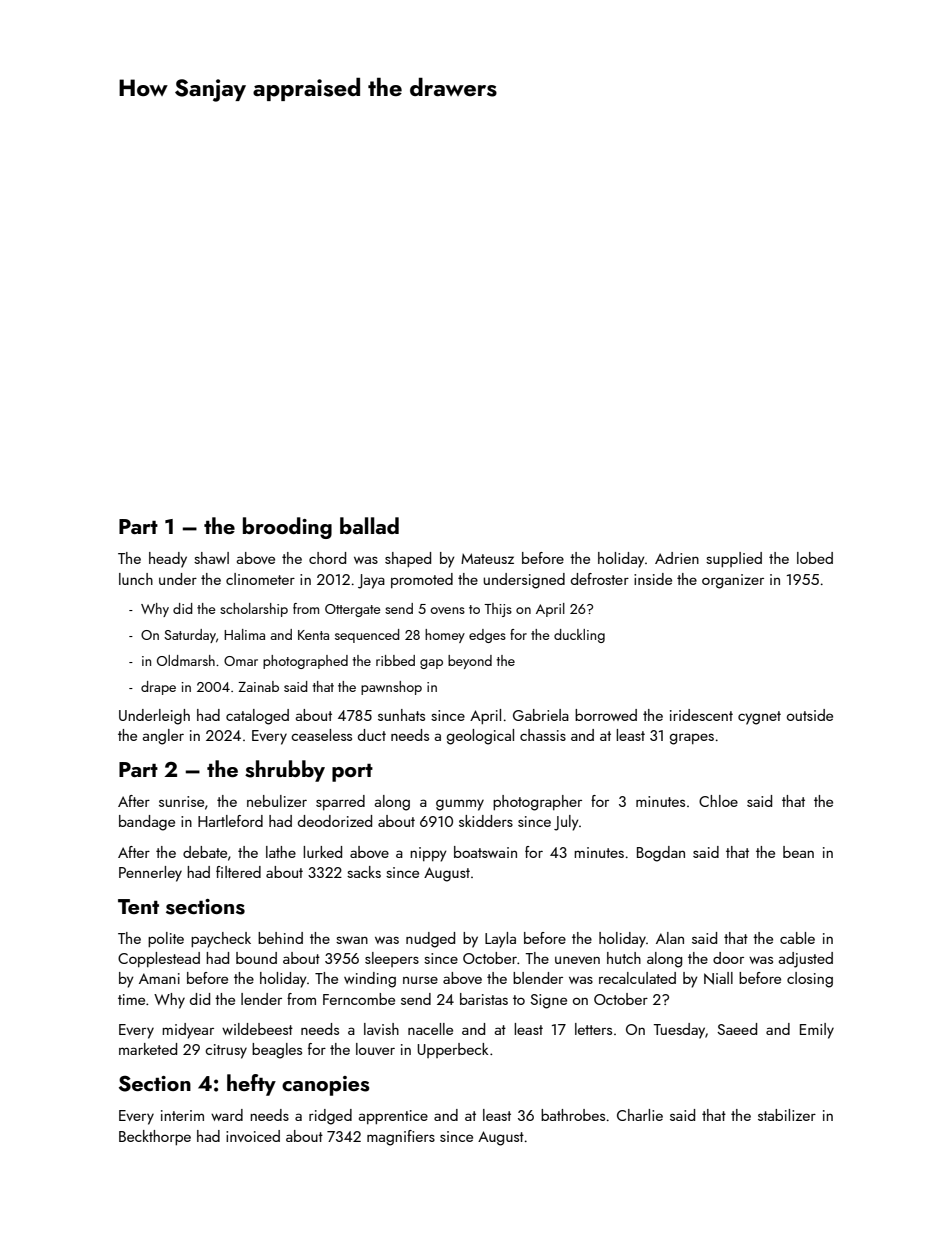 This page has width=952, height=1233. What do you see at coordinates (815, 558) in the page?
I see `lobed` at bounding box center [815, 558].
